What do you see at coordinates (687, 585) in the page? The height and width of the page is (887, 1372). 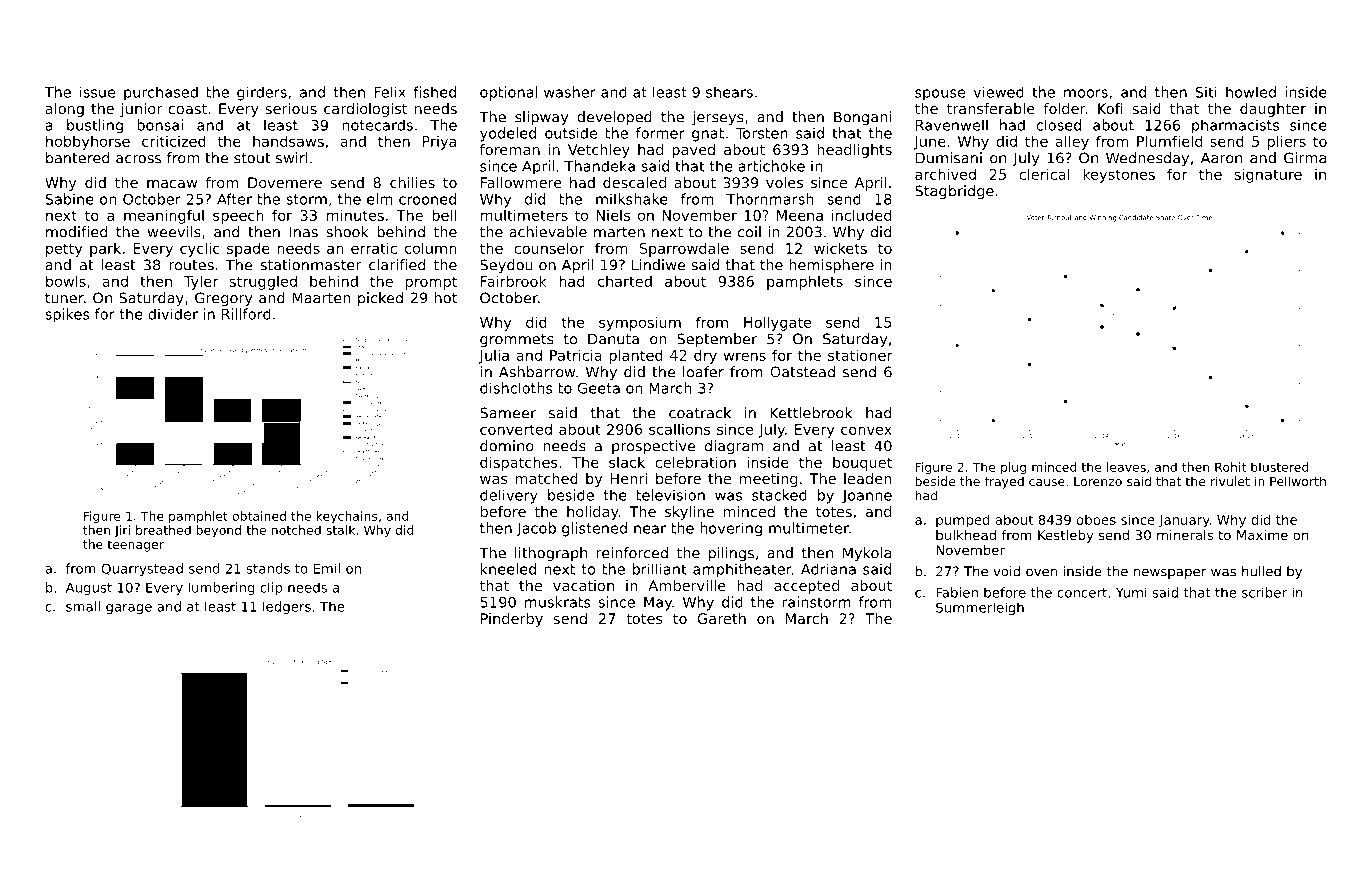 I see `Amberville` at bounding box center [687, 585].
